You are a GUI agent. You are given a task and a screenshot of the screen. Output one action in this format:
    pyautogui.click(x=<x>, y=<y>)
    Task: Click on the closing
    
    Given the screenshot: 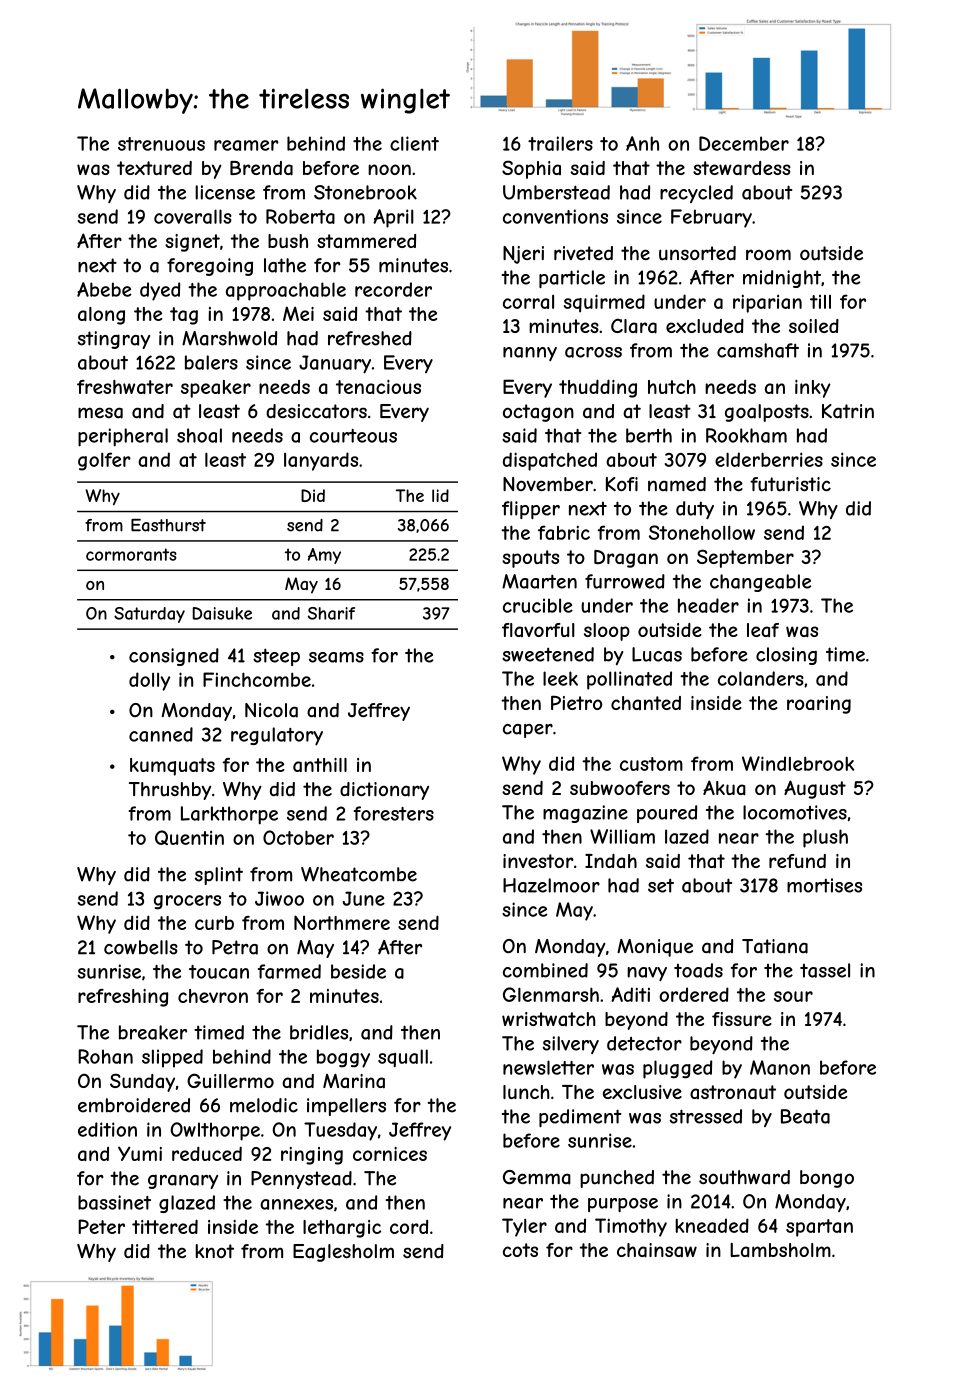 What is the action you would take?
    pyautogui.click(x=786, y=656)
